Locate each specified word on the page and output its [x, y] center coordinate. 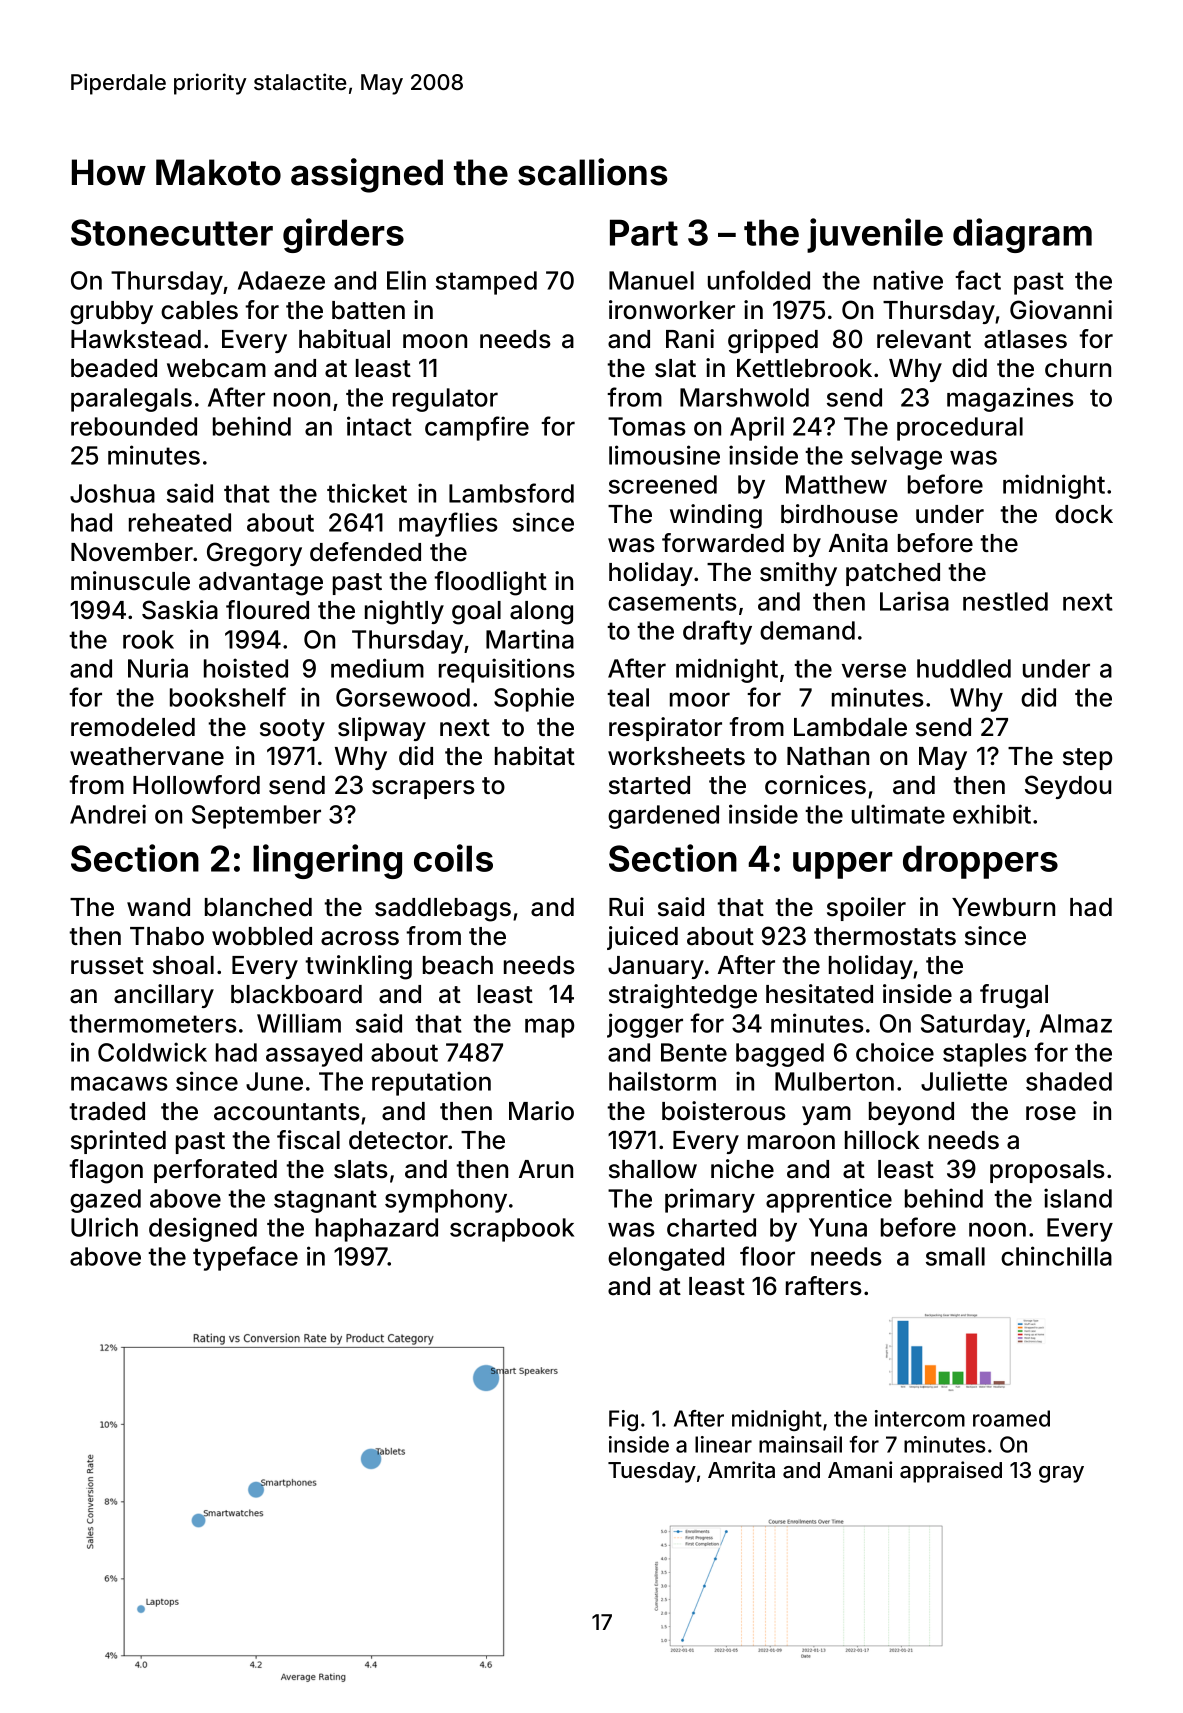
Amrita [741, 1469]
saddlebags [443, 910]
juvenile [875, 235]
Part [644, 232]
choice [895, 1052]
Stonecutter [172, 232]
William [299, 1023]
